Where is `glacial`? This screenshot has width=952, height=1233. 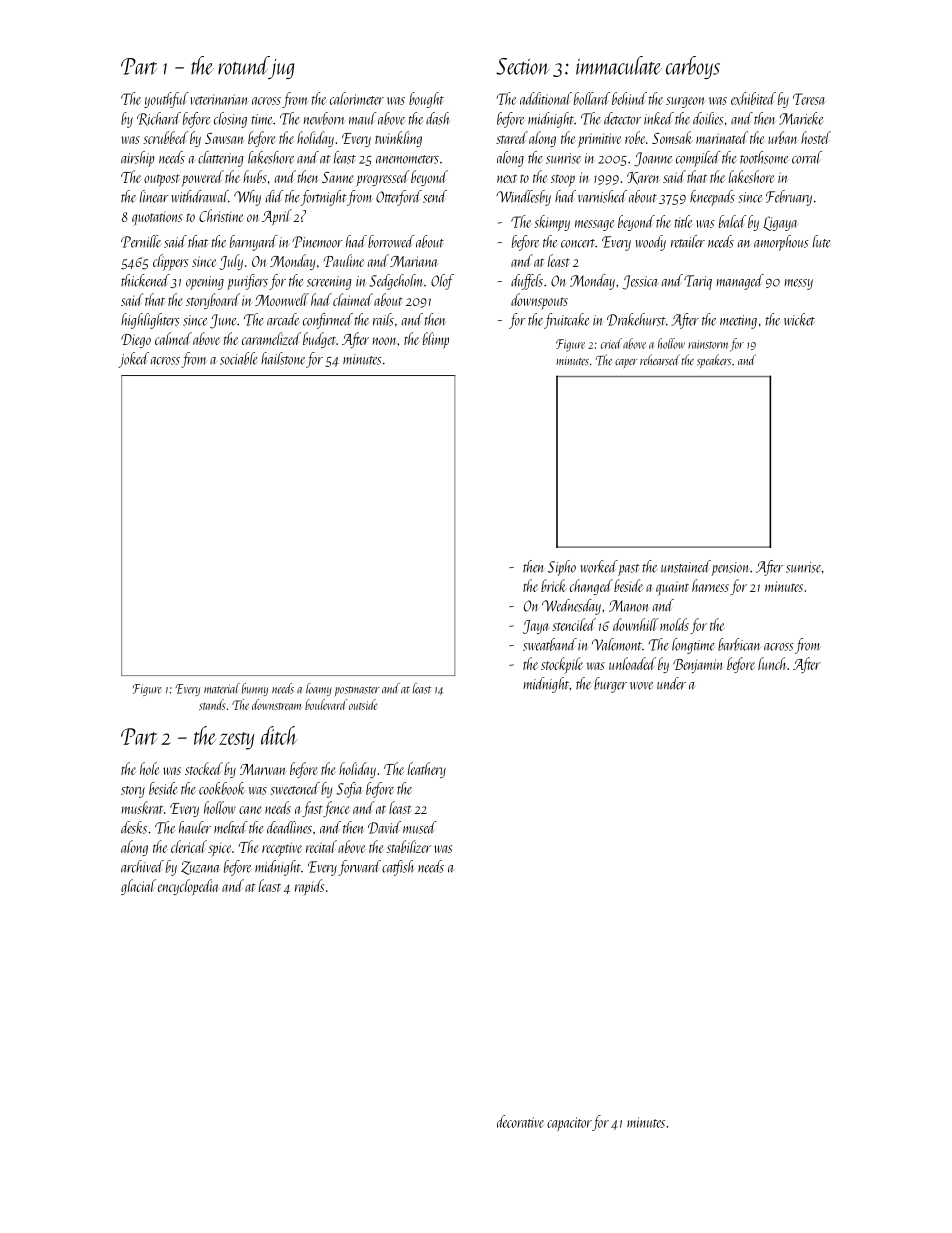 glacial is located at coordinates (138, 887).
